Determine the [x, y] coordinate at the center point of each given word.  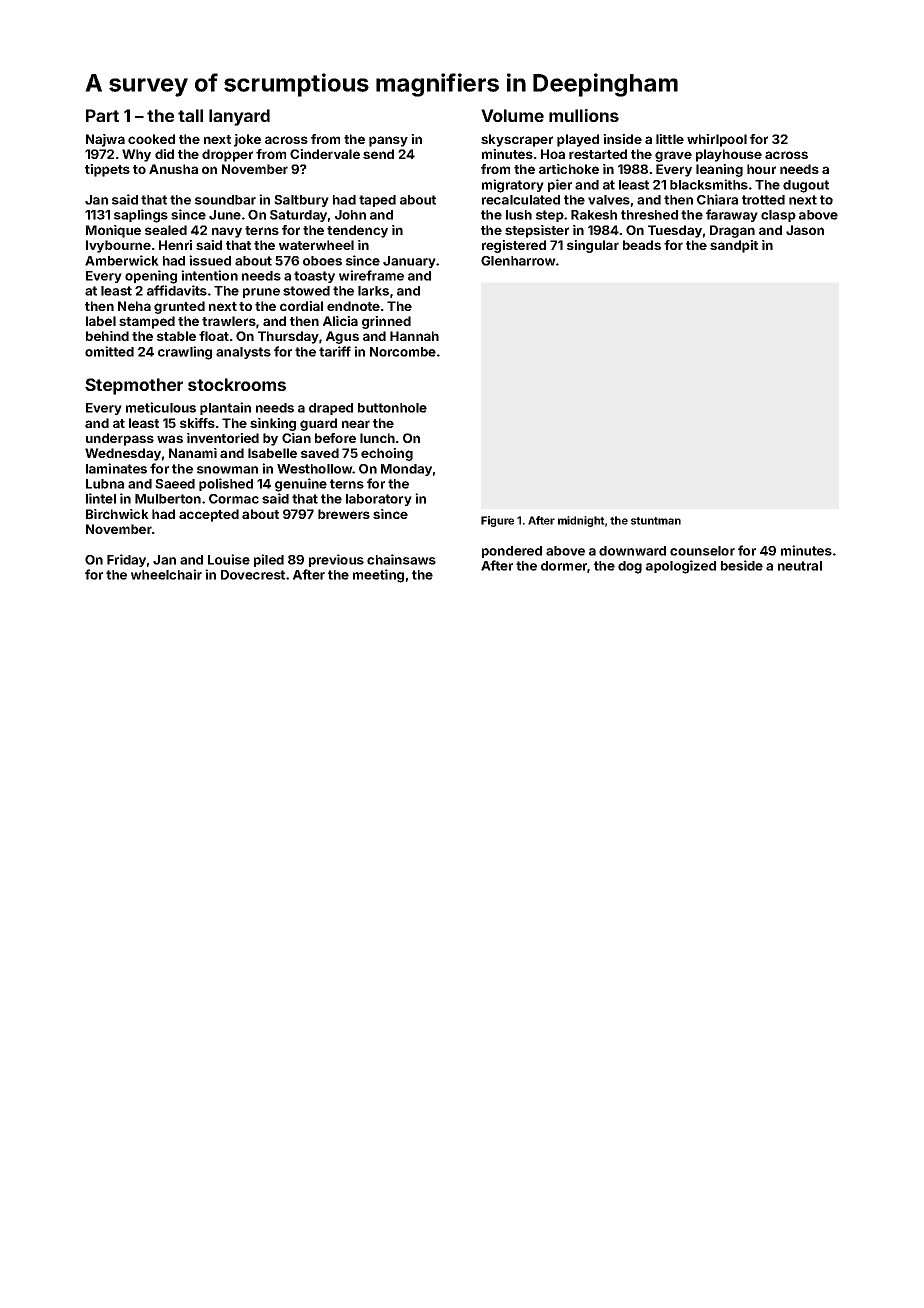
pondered [512, 552]
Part [102, 115]
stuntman [656, 521]
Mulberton [168, 499]
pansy [388, 141]
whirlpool [717, 140]
